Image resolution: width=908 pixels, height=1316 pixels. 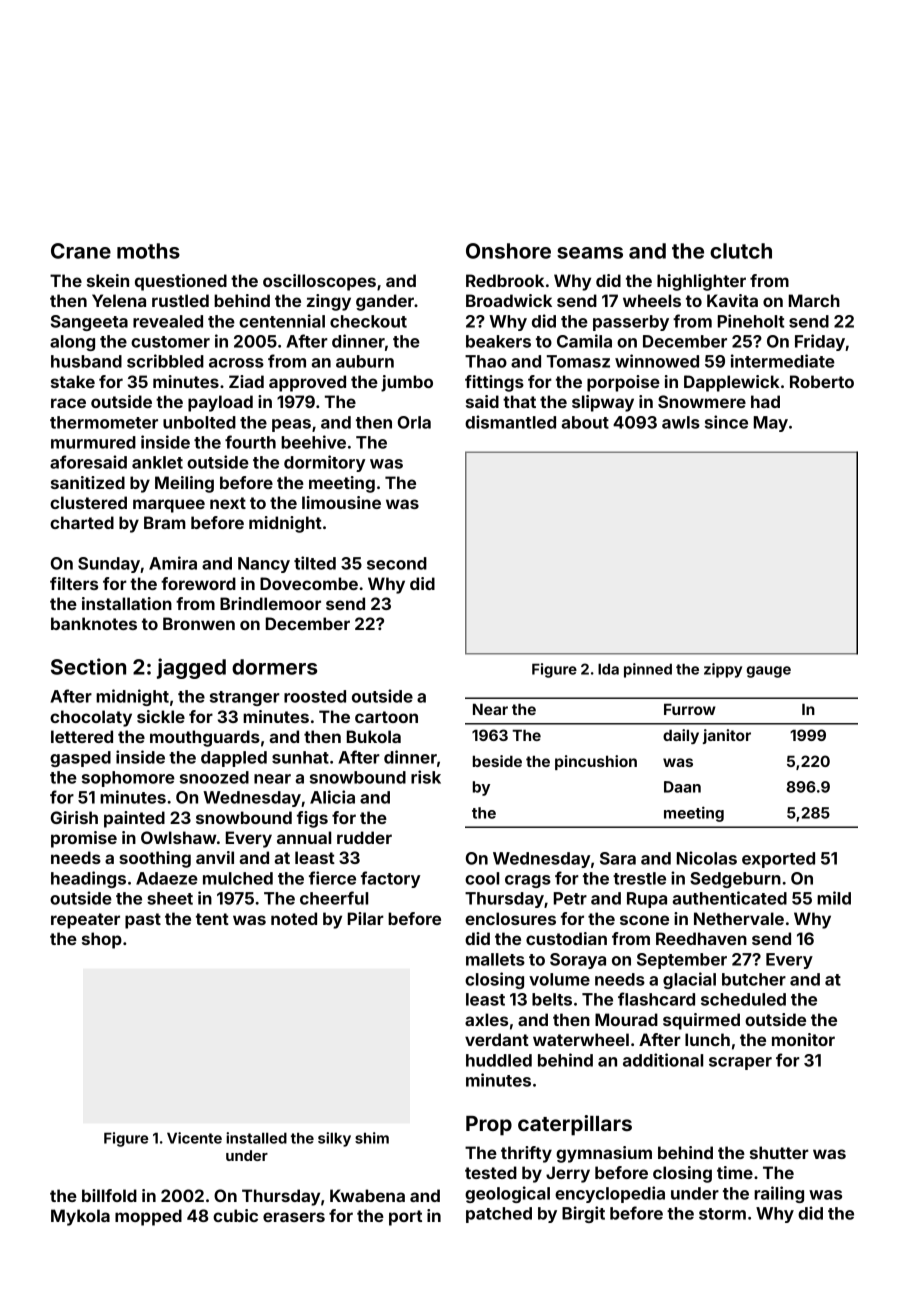 I want to click on moths, so click(x=148, y=251).
